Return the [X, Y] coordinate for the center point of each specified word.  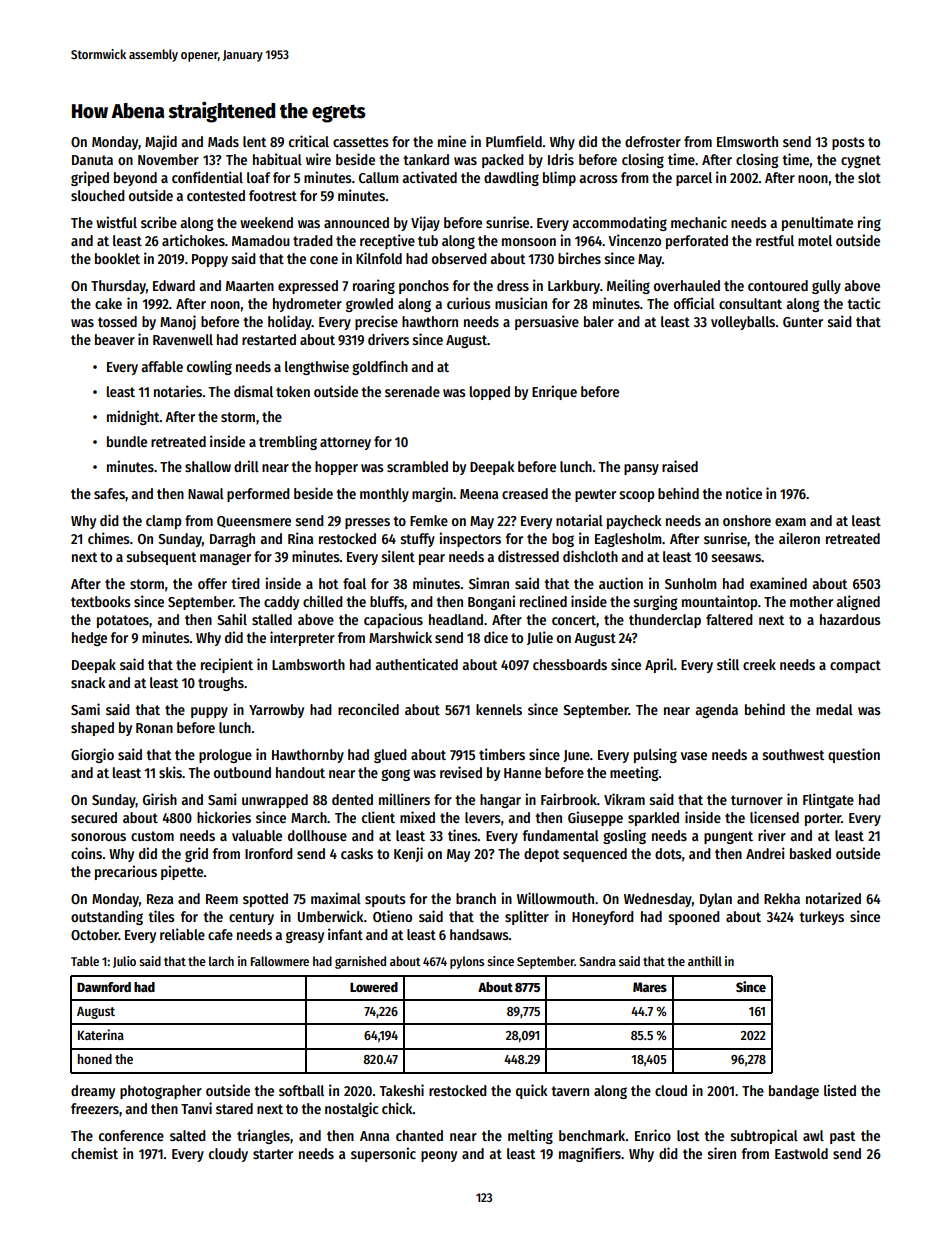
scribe [159, 222]
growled [369, 305]
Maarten [250, 286]
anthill [705, 961]
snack [88, 682]
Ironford [269, 853]
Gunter [803, 322]
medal [834, 709]
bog [563, 540]
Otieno [392, 916]
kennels [499, 709]
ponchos [424, 287]
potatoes [123, 621]
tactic [864, 303]
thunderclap [665, 621]
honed [95, 1059]
